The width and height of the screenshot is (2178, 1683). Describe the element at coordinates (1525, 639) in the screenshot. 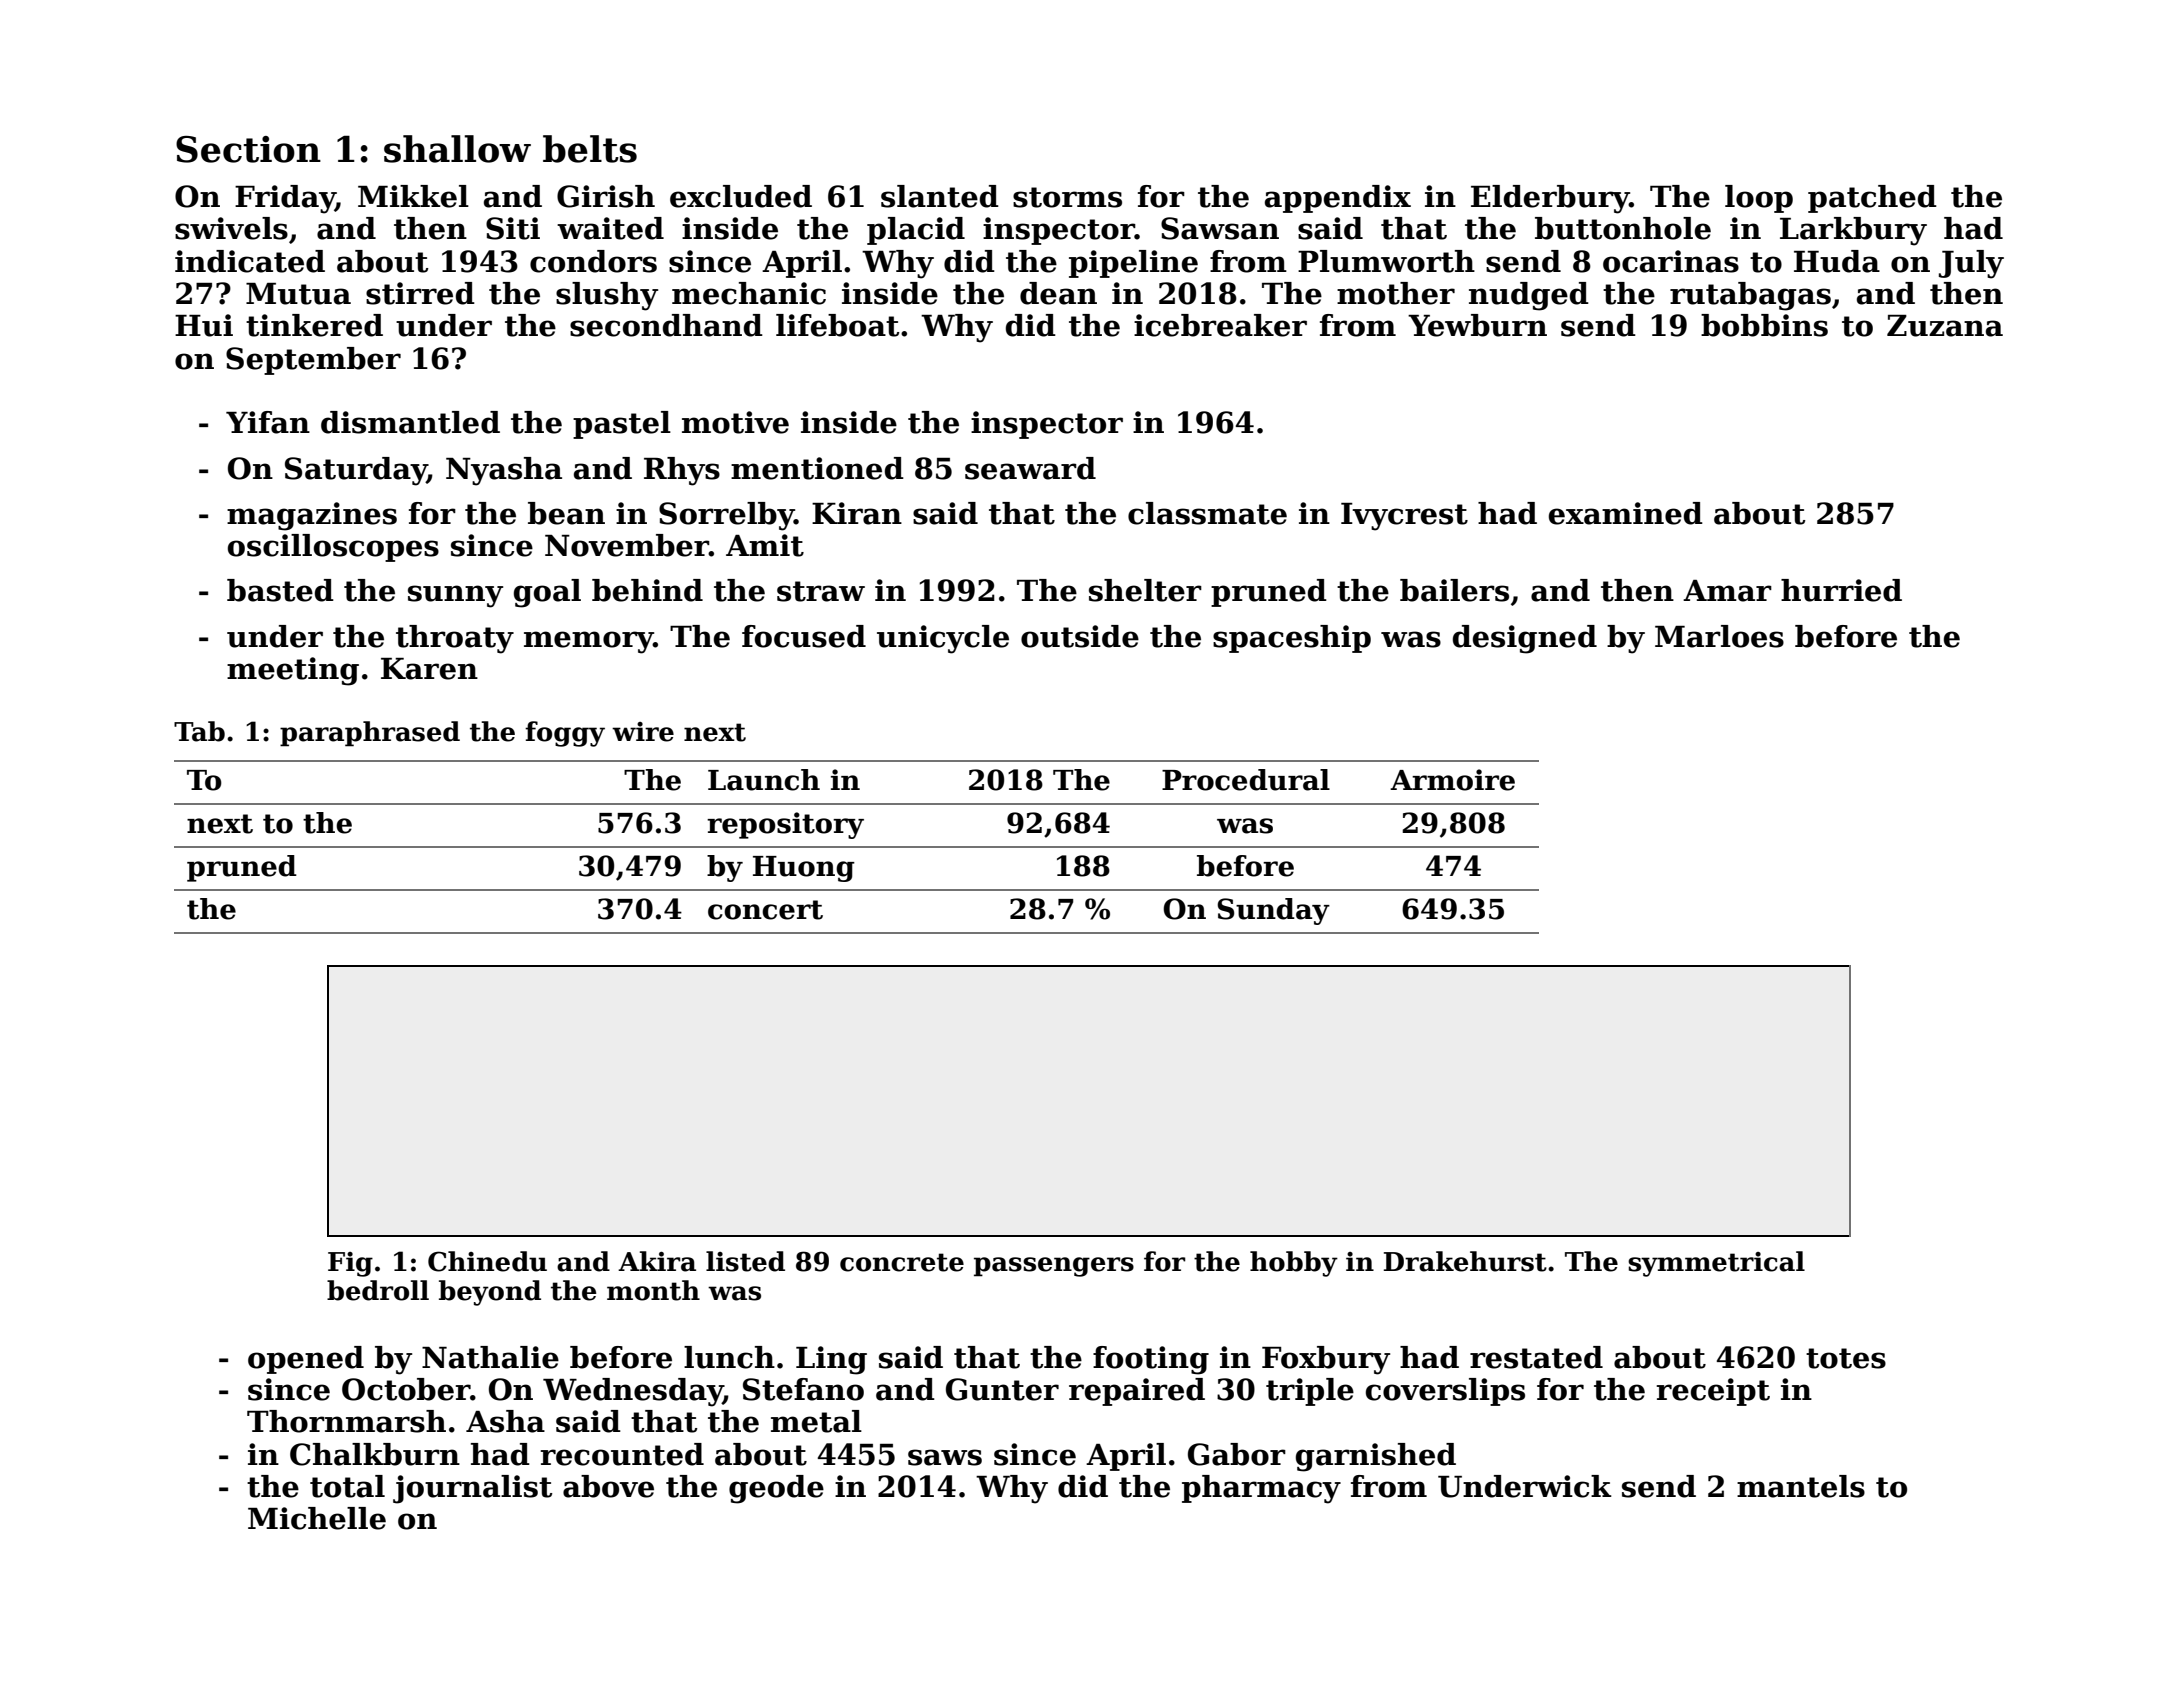

I see `designed` at that location.
